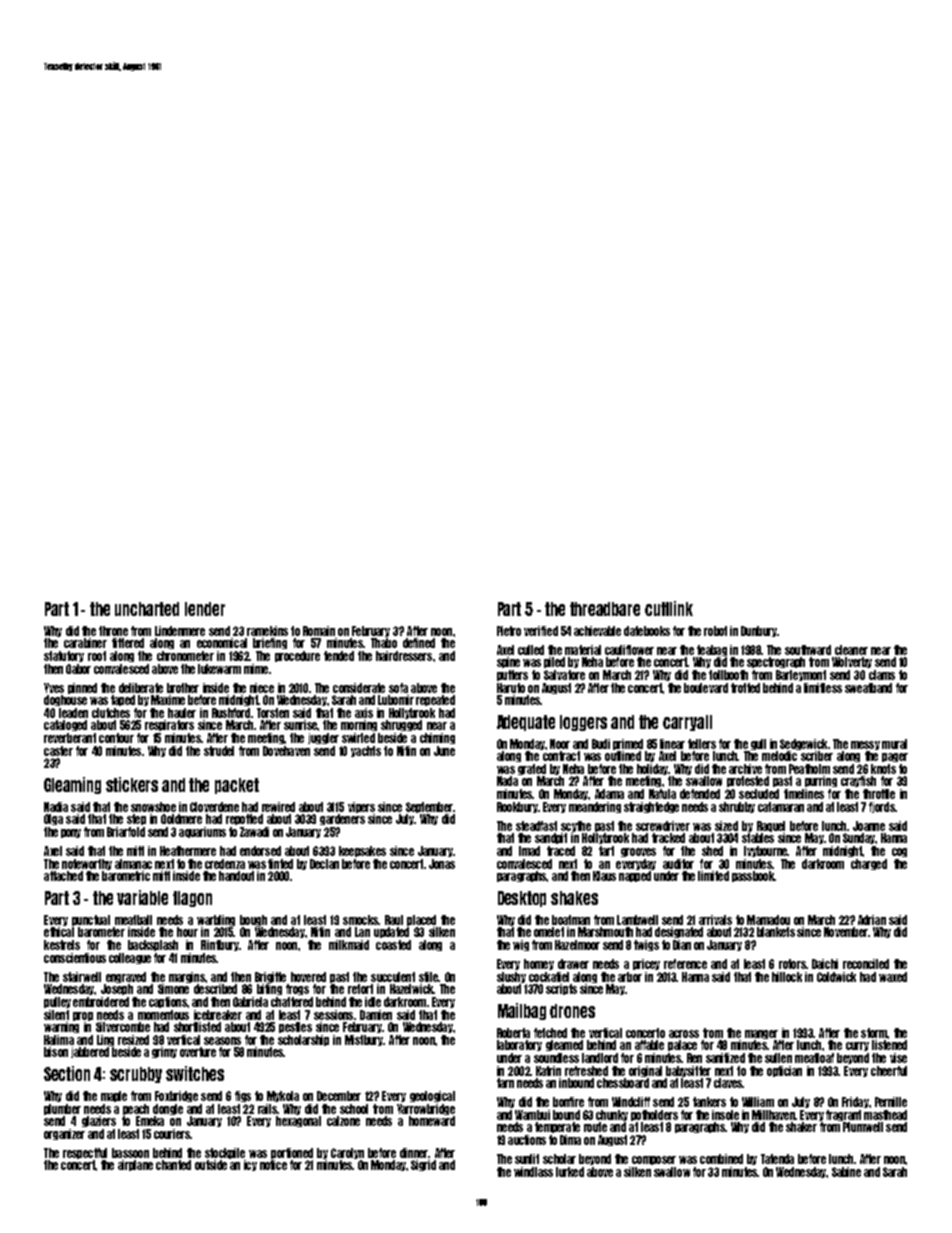 The image size is (952, 1233). Describe the element at coordinates (126, 876) in the screenshot. I see `barometric` at that location.
